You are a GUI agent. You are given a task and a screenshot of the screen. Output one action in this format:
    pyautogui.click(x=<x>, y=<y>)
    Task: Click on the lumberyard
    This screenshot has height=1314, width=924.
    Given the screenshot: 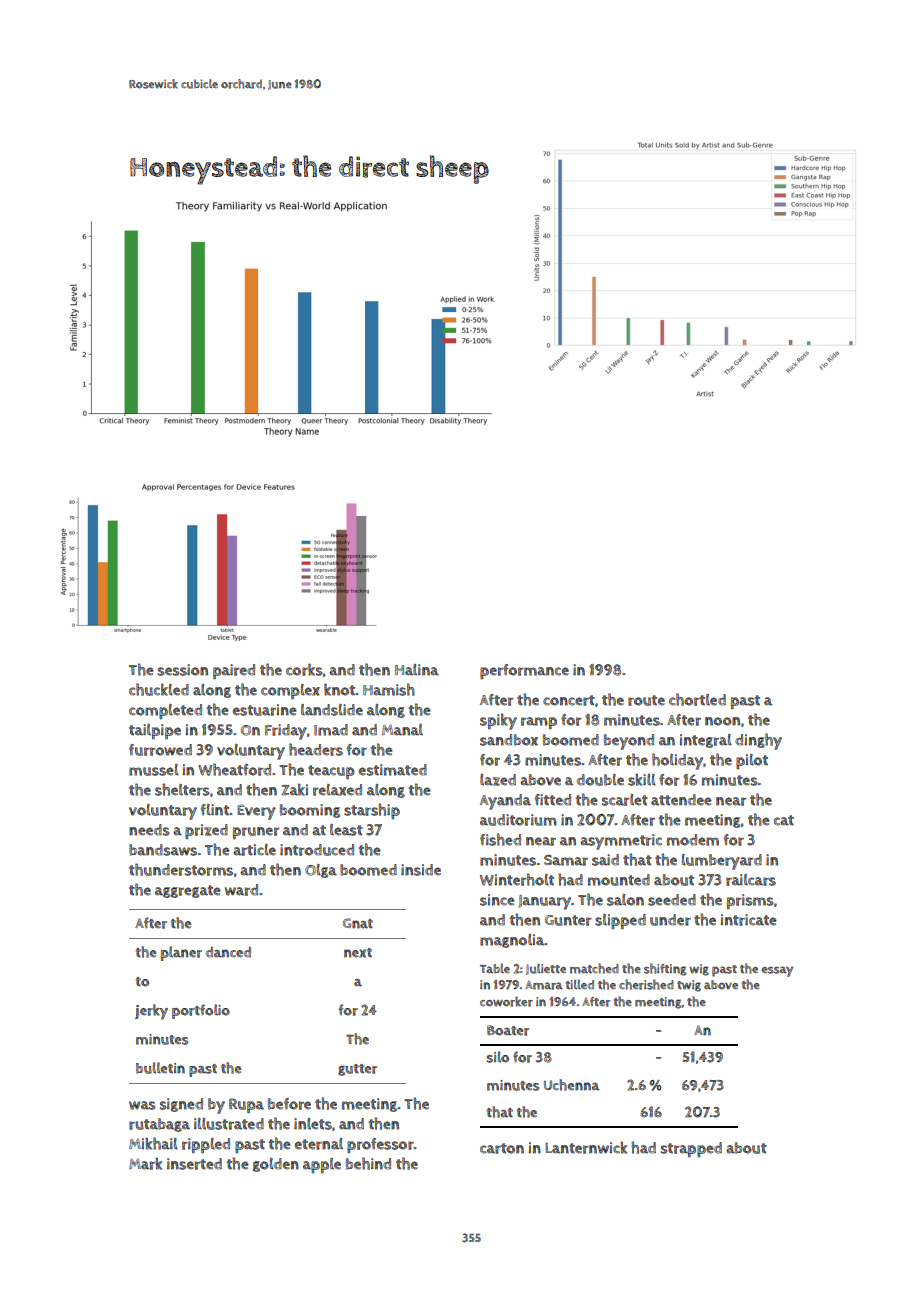 What is the action you would take?
    pyautogui.click(x=722, y=862)
